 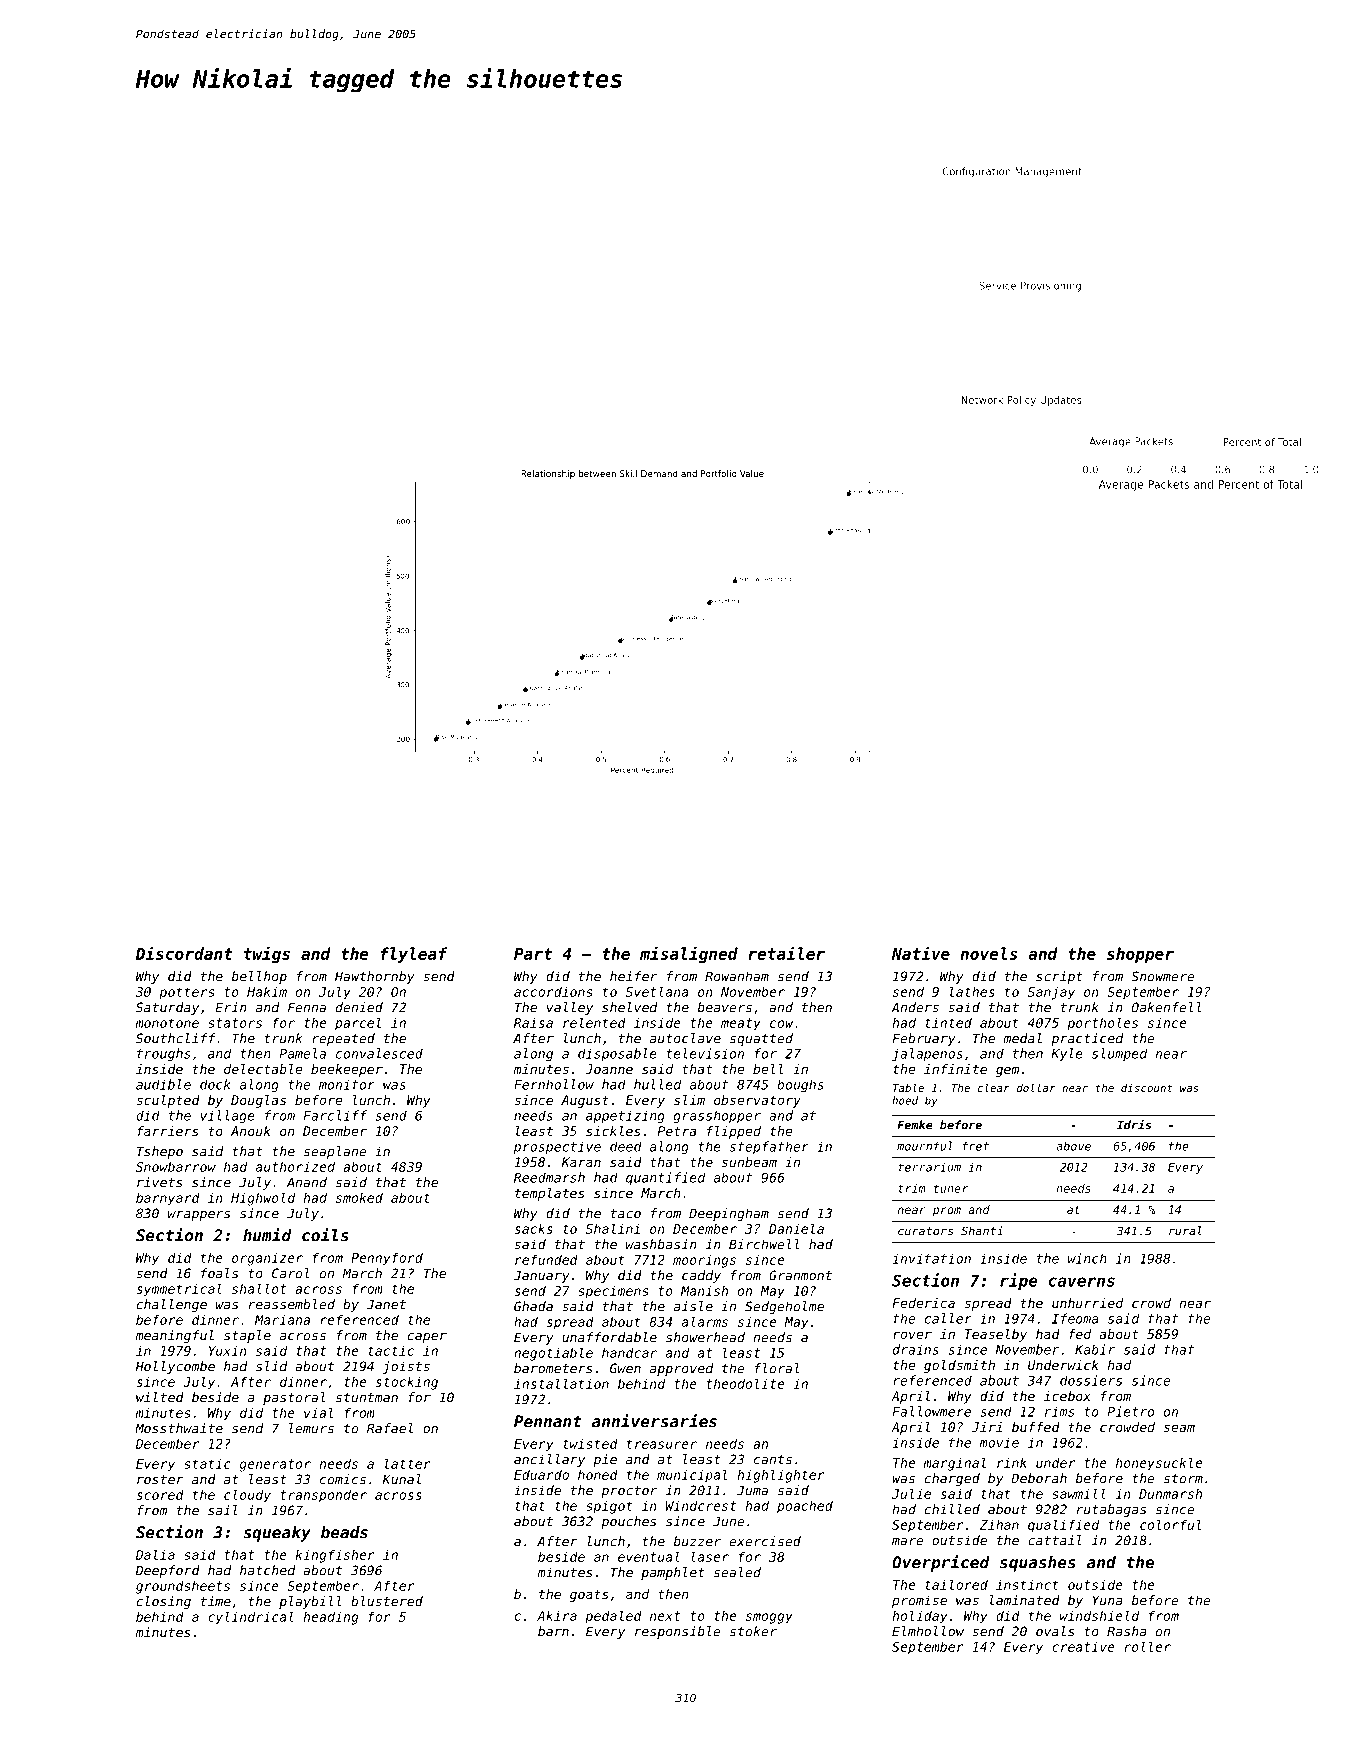 I want to click on seaplane, so click(x=335, y=1152).
